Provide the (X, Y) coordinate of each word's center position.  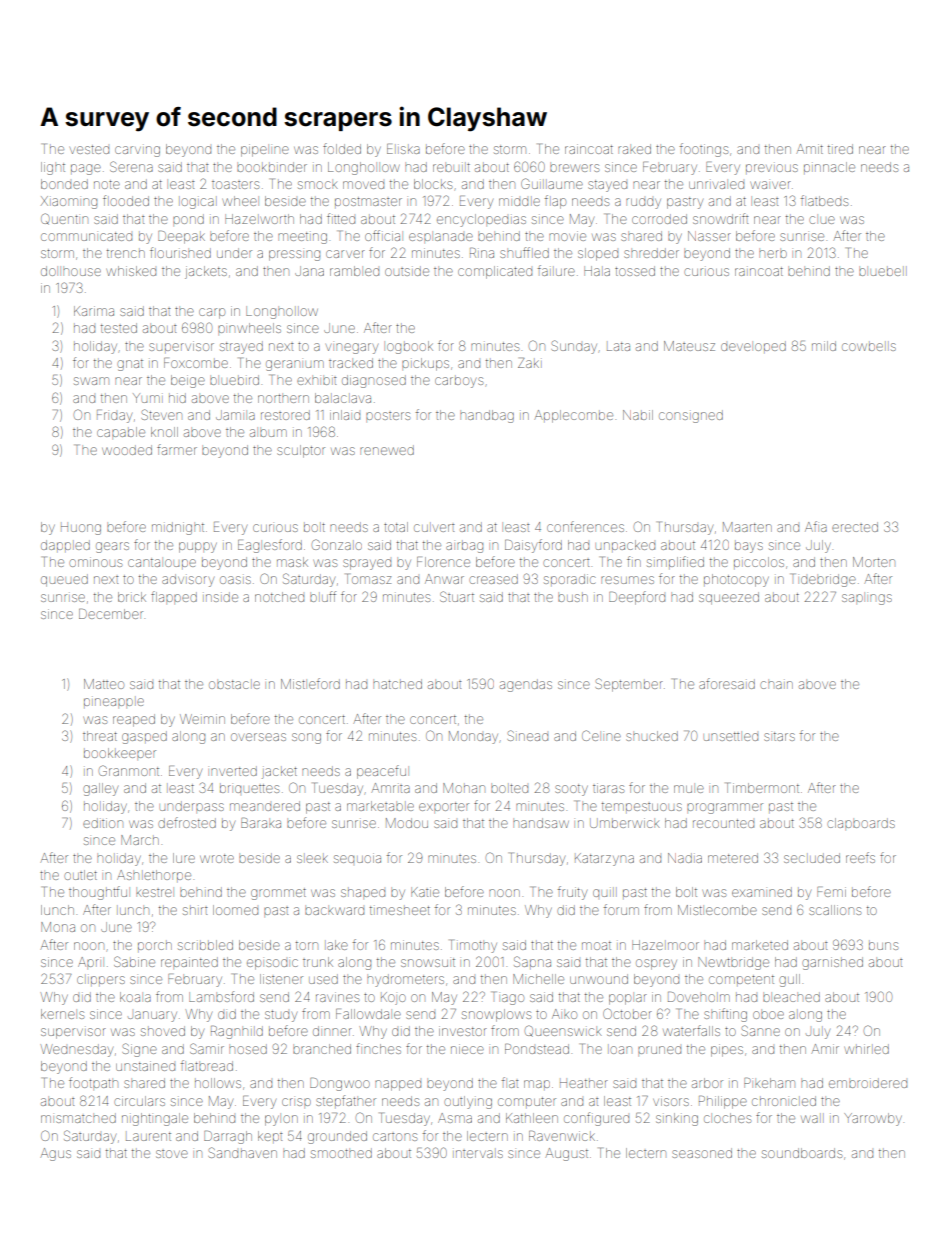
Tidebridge (824, 580)
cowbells (869, 347)
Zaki (528, 363)
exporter (444, 806)
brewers (574, 168)
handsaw (541, 823)
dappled (65, 545)
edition (103, 823)
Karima (94, 311)
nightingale (155, 1119)
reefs (860, 857)
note (107, 184)
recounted (723, 823)
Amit (809, 149)
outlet (80, 875)
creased (493, 579)
